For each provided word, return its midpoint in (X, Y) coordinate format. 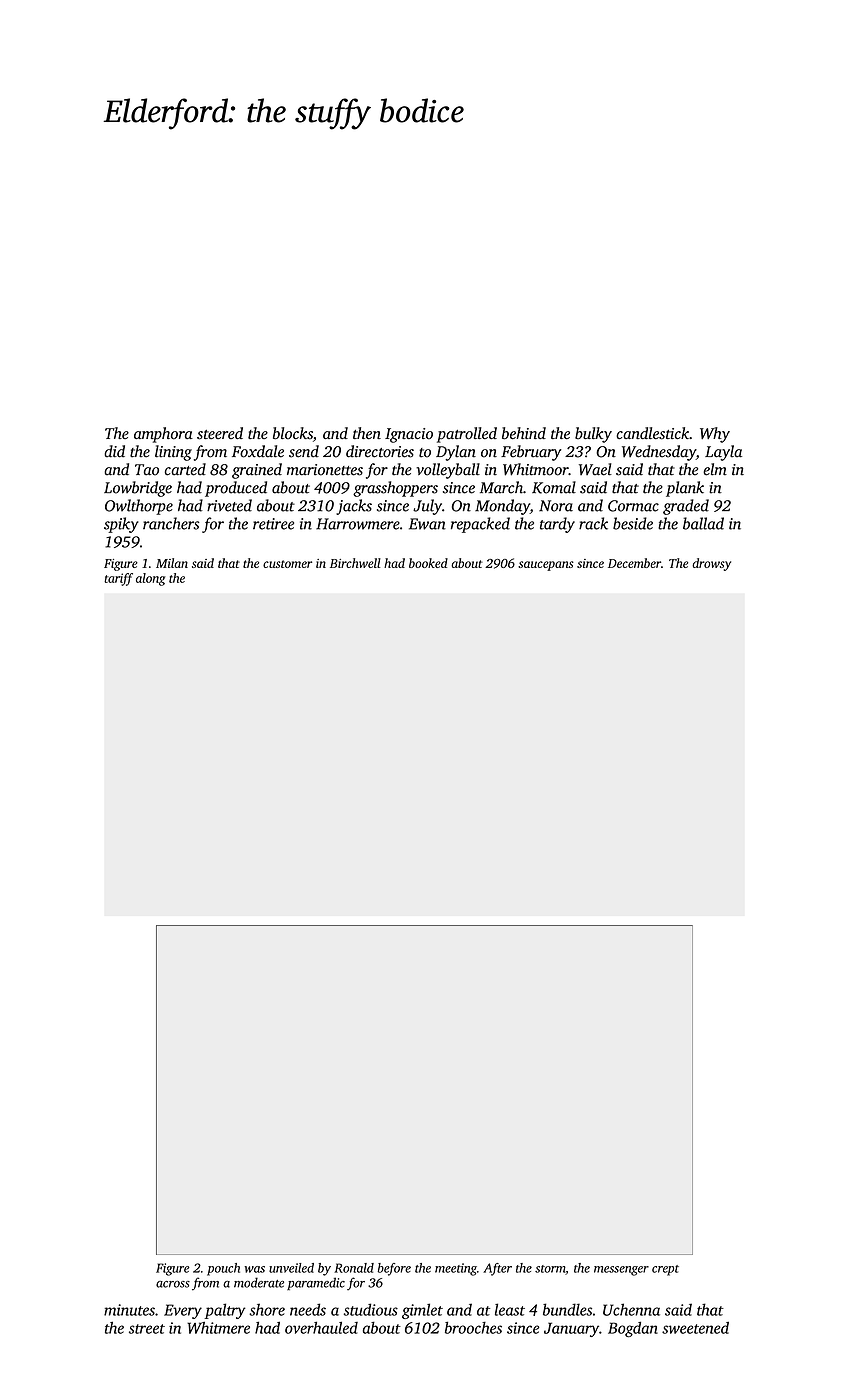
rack (593, 523)
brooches (473, 1327)
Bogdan (633, 1329)
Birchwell (355, 563)
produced (236, 489)
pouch (223, 1269)
